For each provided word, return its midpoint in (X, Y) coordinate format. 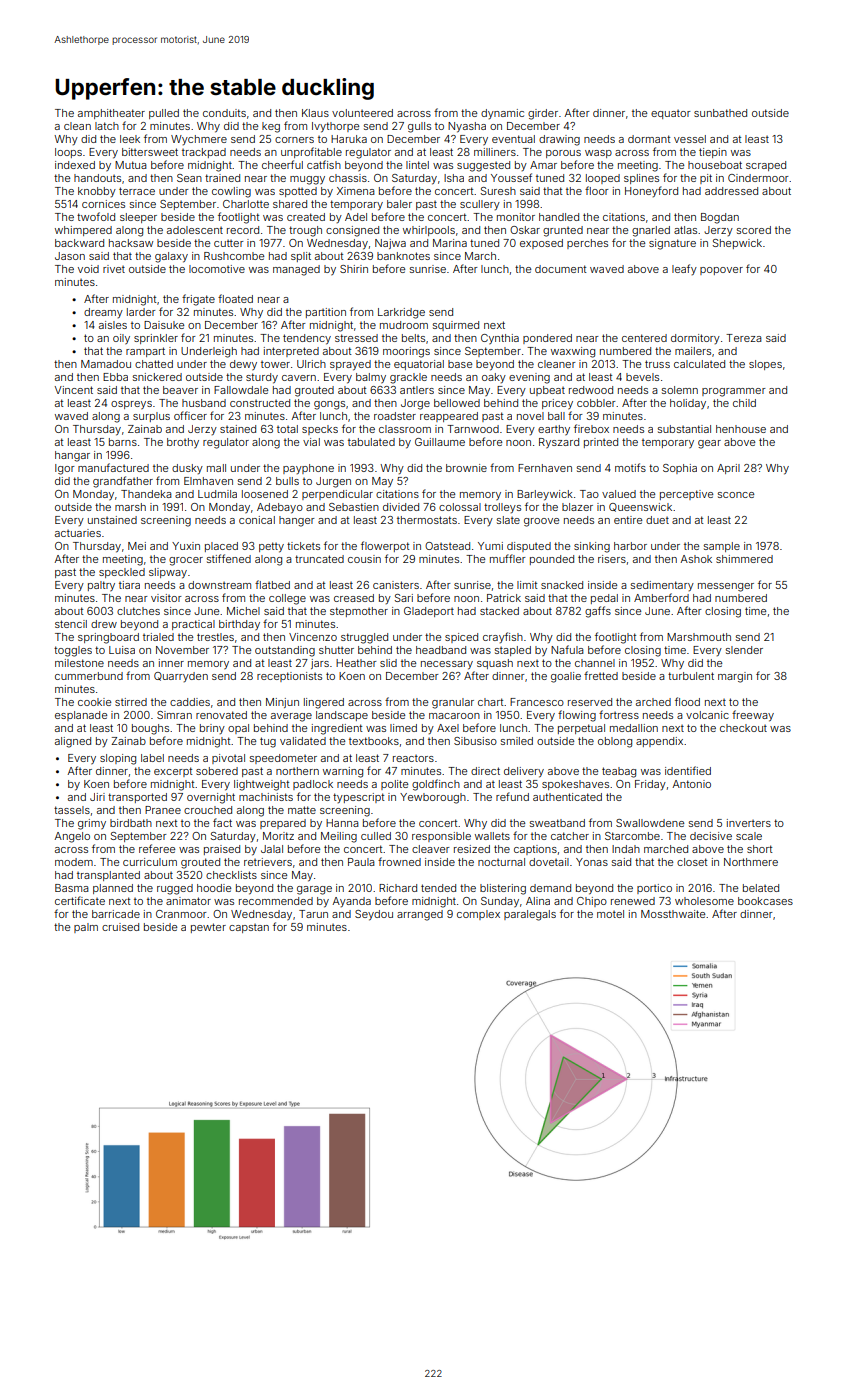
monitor (516, 217)
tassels (72, 810)
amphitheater (111, 114)
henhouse (741, 429)
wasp (598, 154)
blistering (503, 889)
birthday (239, 625)
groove (541, 522)
